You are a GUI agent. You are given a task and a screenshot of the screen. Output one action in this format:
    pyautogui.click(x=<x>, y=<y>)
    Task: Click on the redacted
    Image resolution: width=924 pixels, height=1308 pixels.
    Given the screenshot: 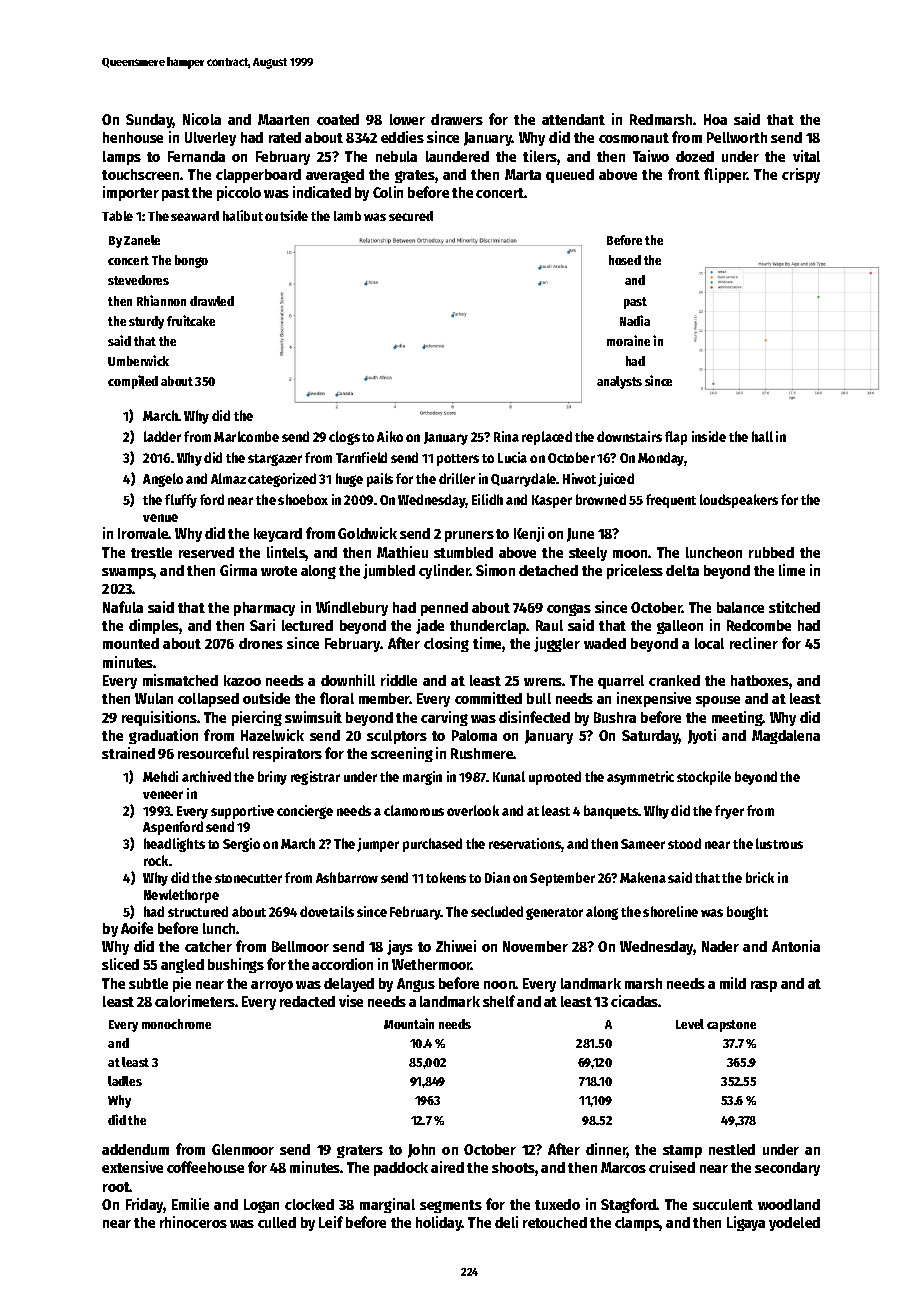 What is the action you would take?
    pyautogui.click(x=307, y=1001)
